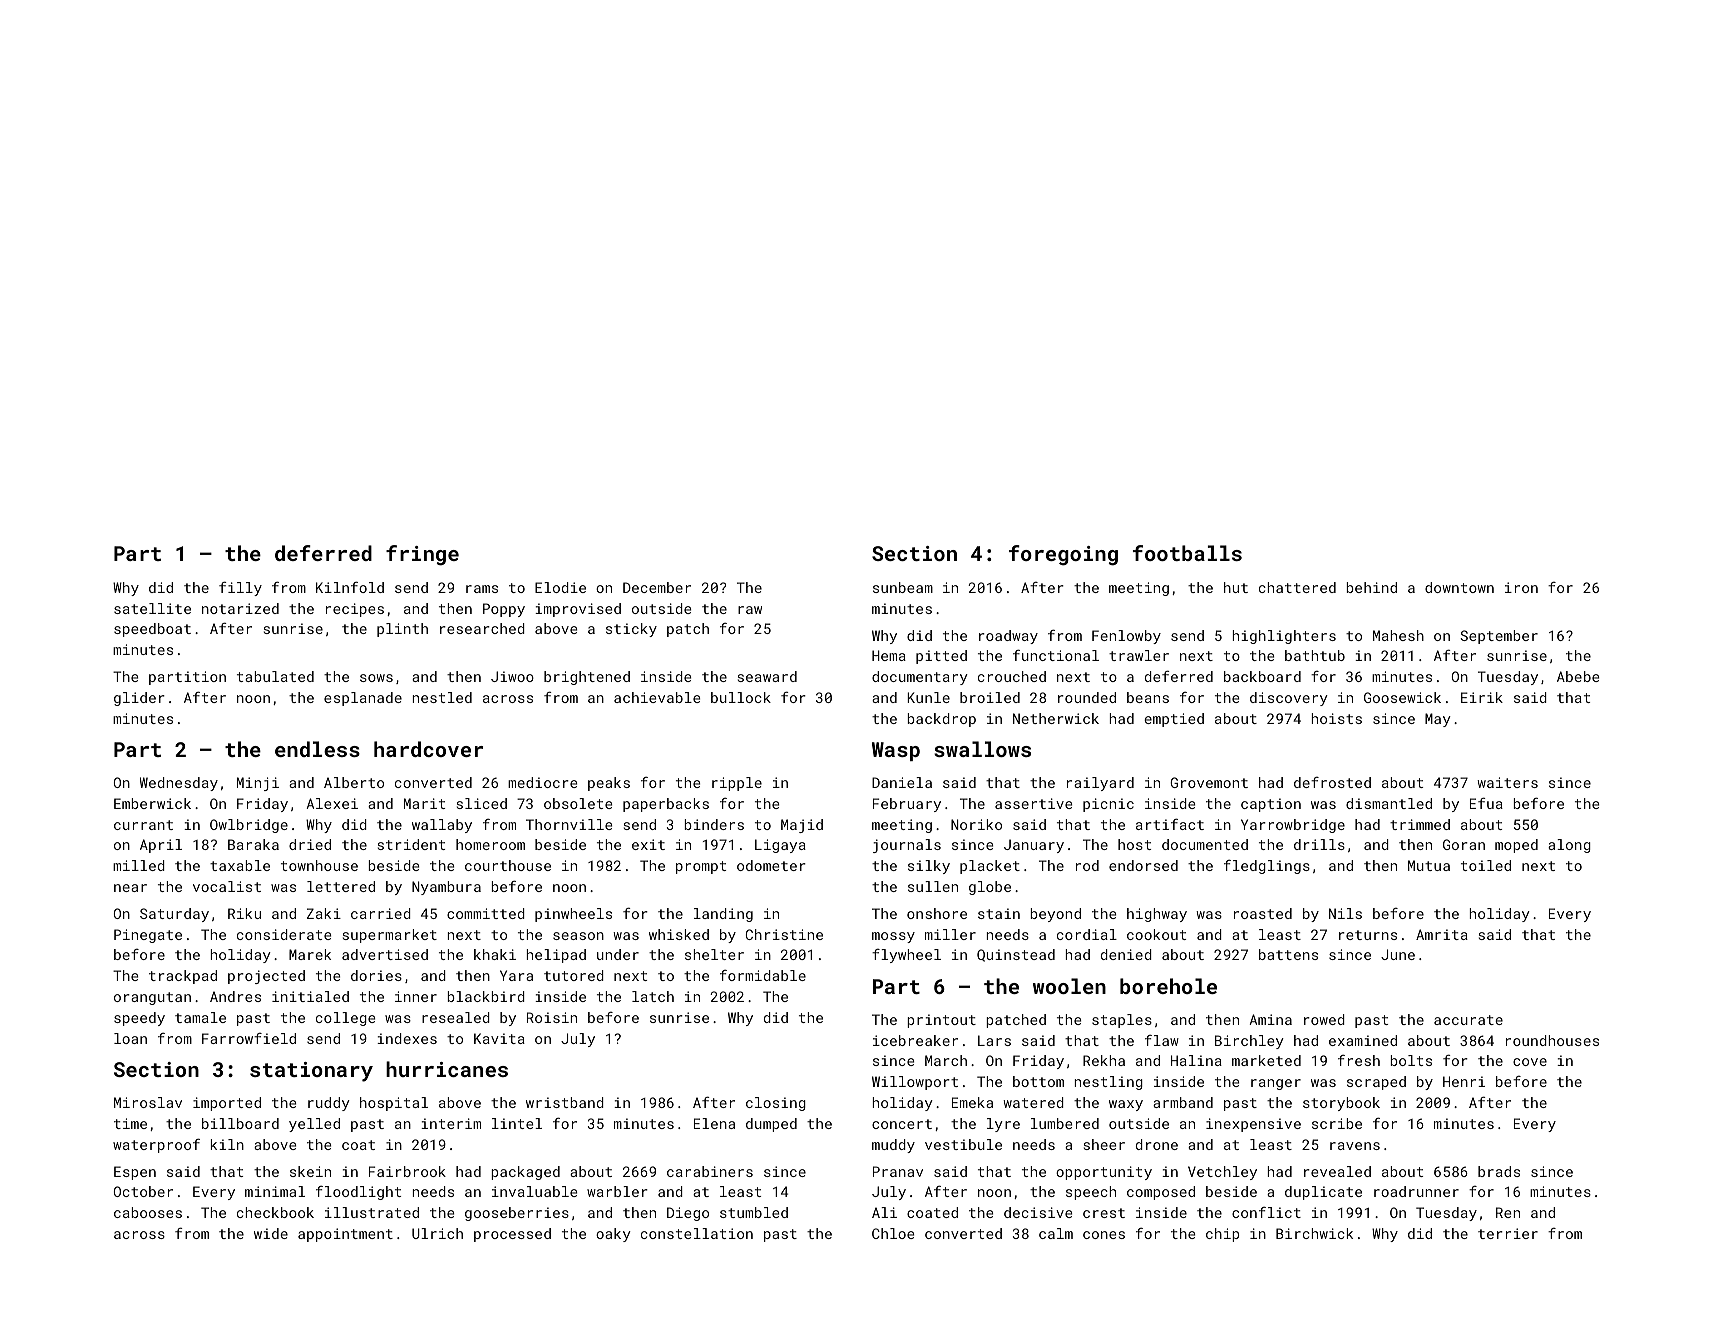  Describe the element at coordinates (889, 655) in the screenshot. I see `Hema` at that location.
